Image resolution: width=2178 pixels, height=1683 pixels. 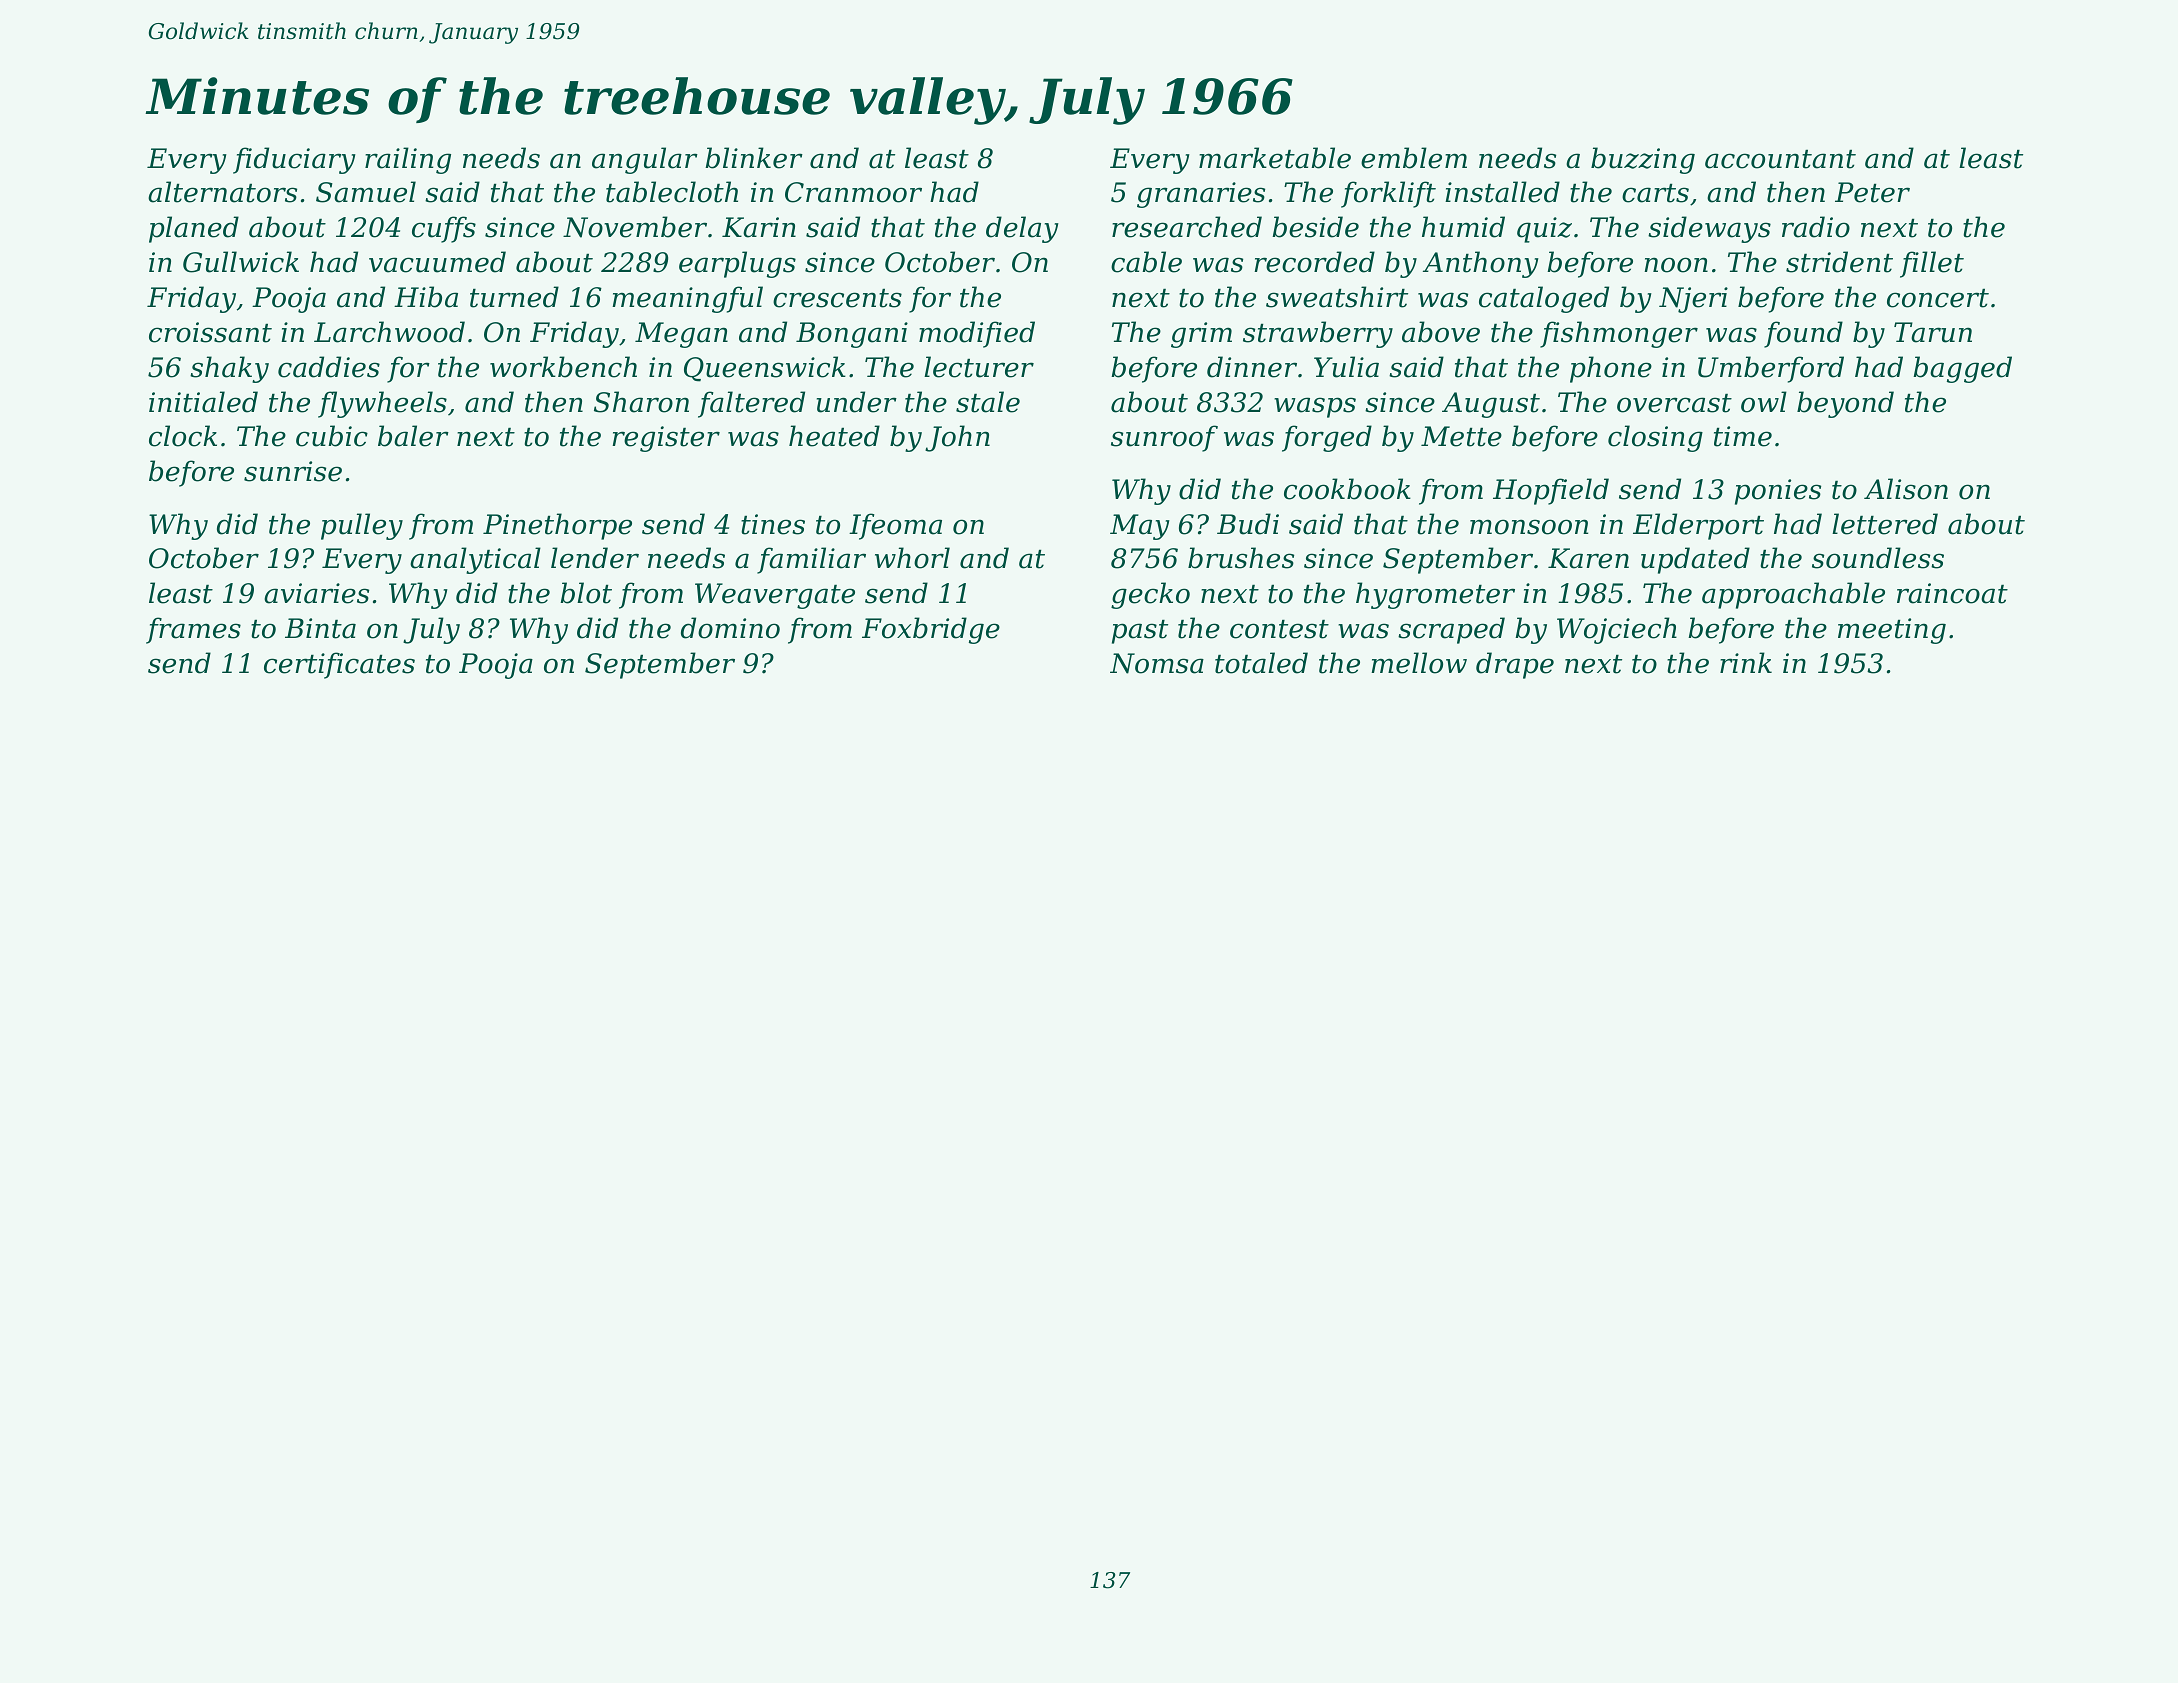 I want to click on lender, so click(x=595, y=558).
